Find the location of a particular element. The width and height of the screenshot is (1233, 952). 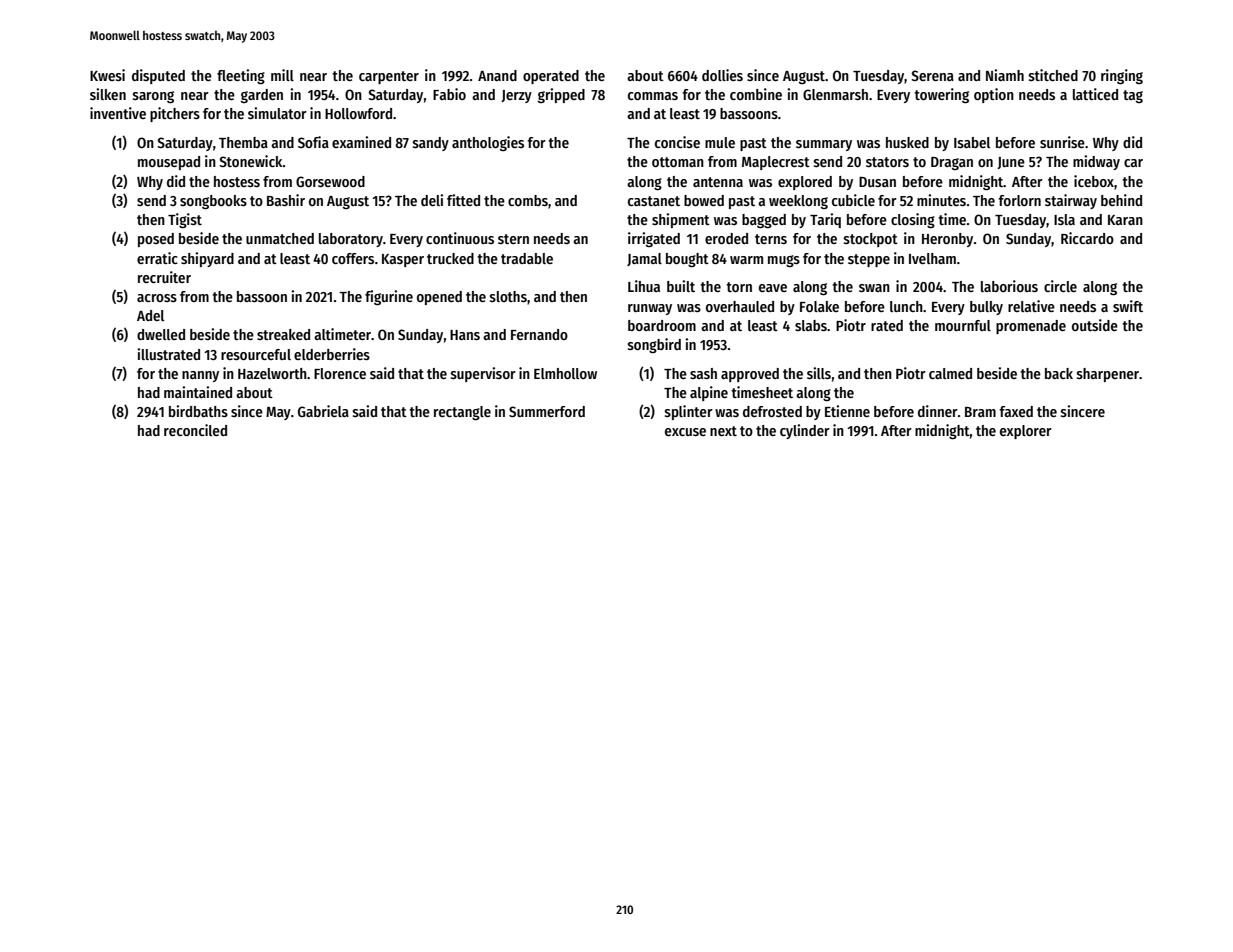

concise is located at coordinates (677, 142).
